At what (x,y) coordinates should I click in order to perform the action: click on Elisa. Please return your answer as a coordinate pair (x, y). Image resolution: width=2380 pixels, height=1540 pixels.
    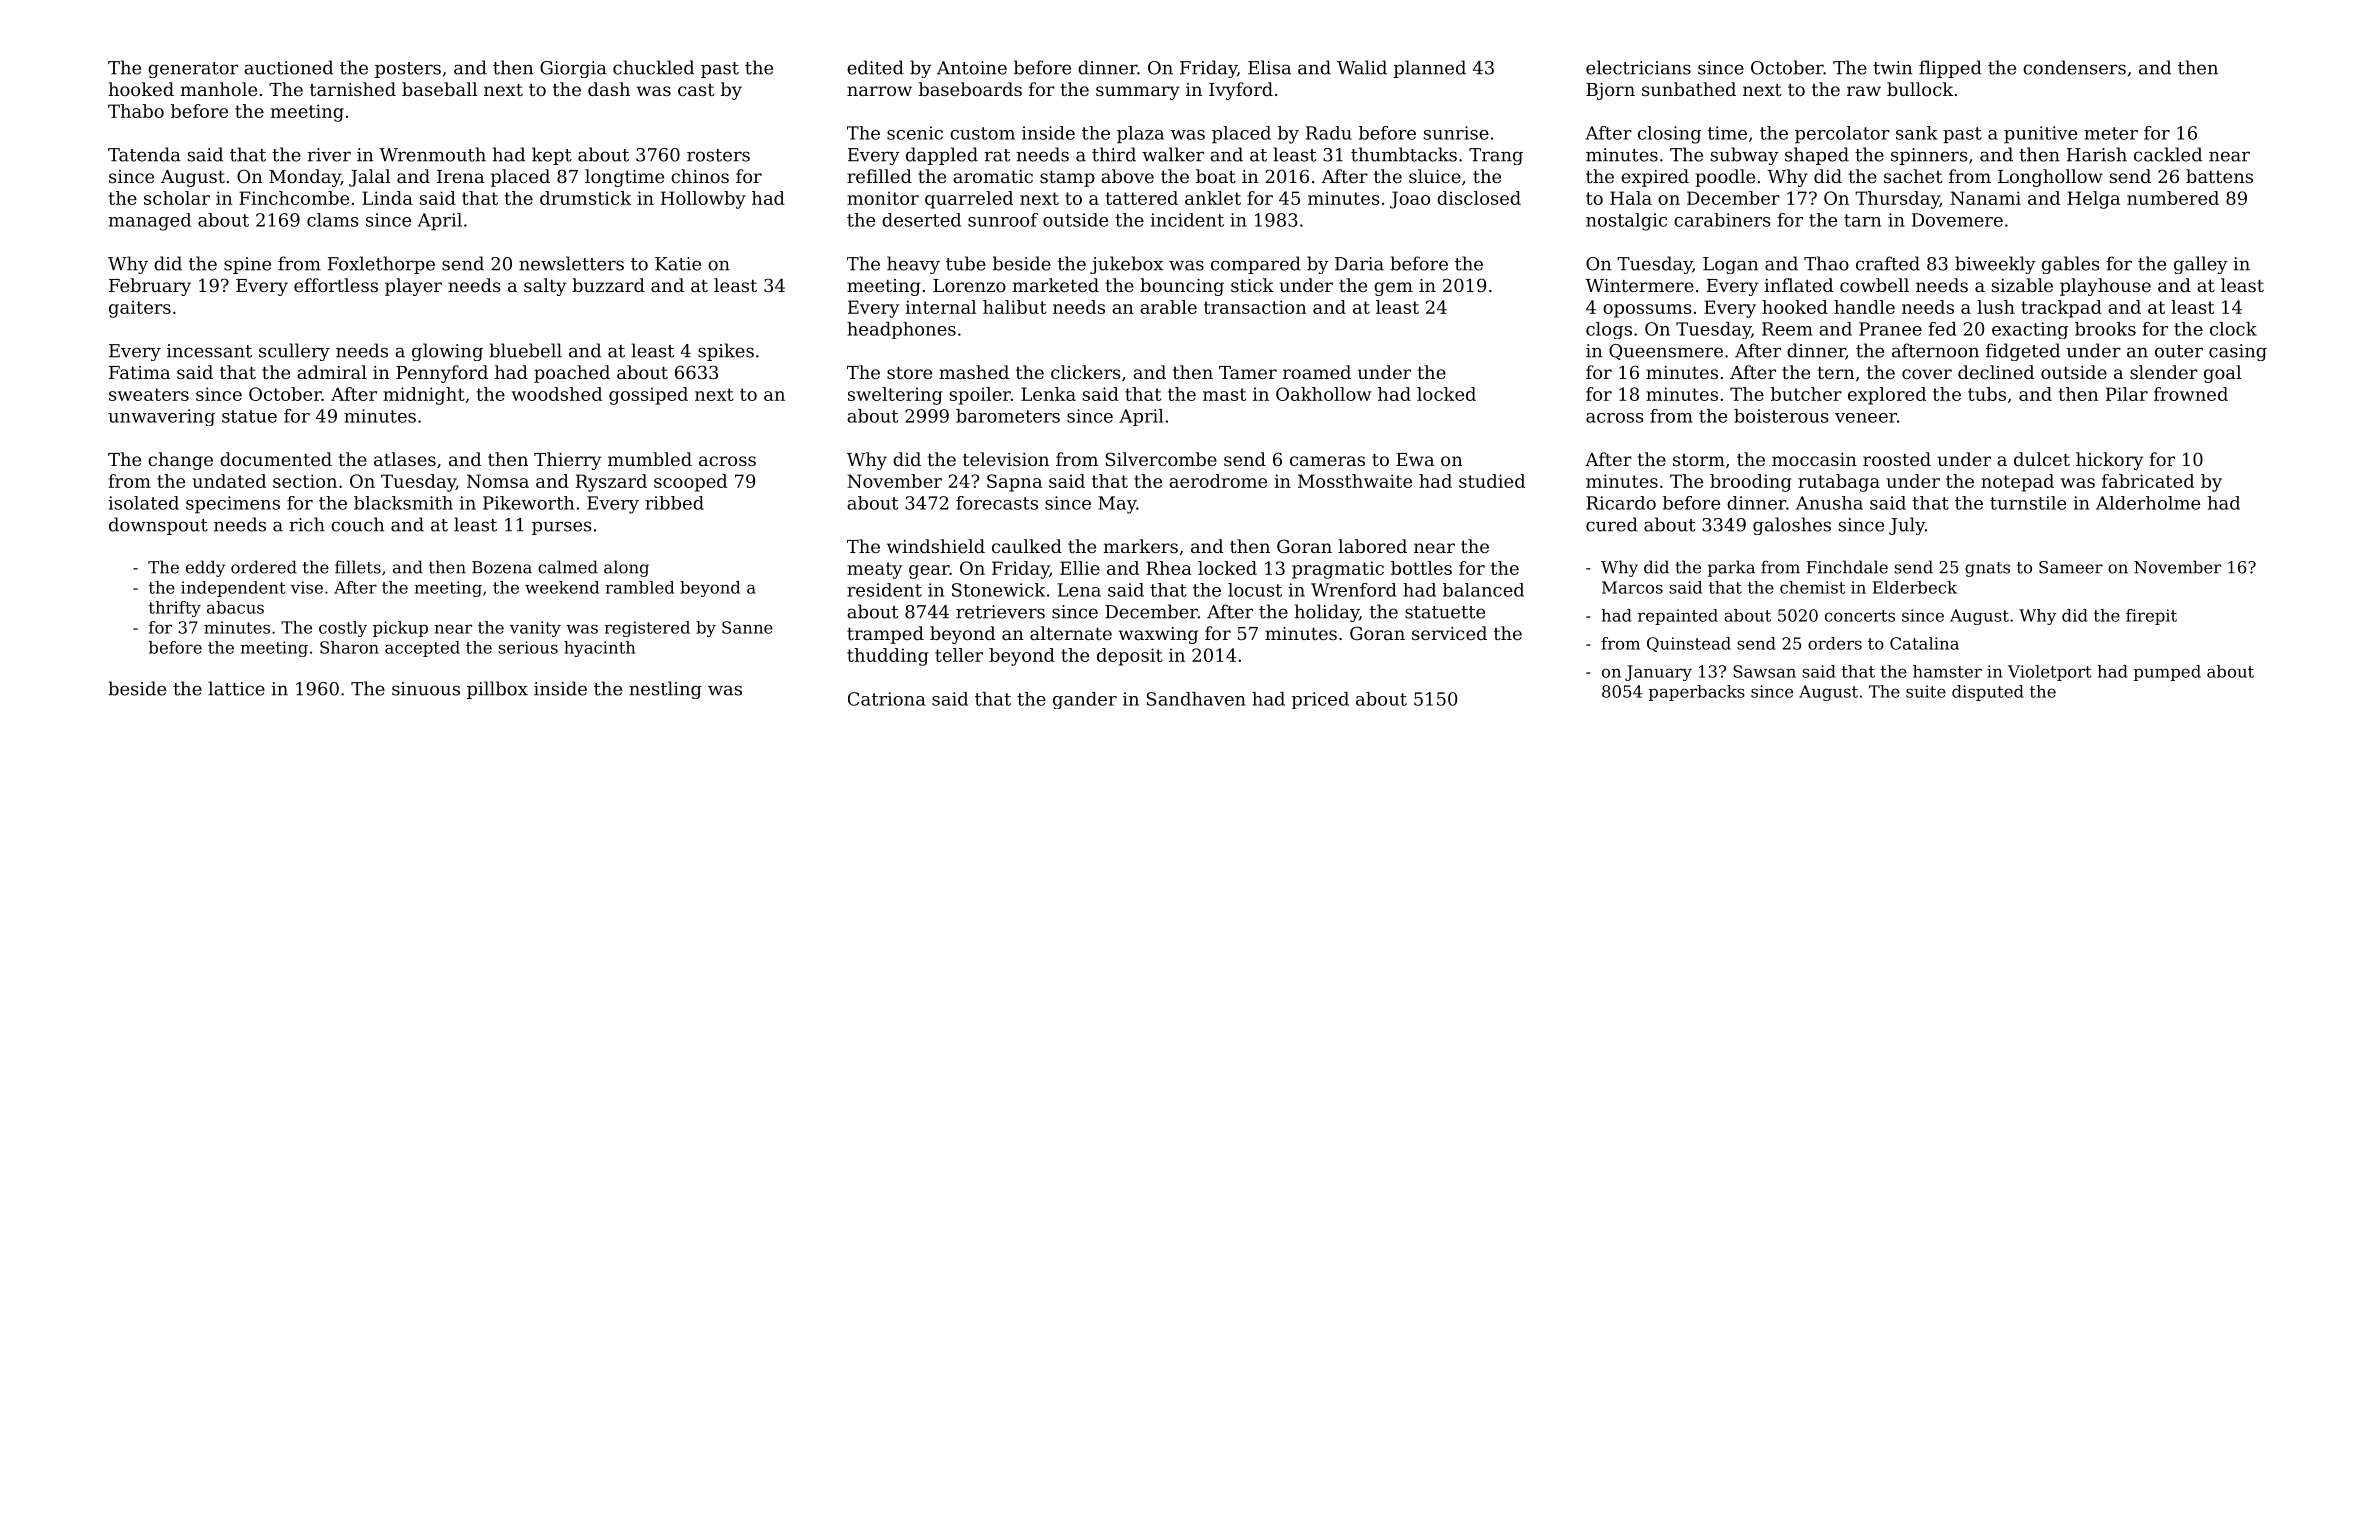
    Looking at the image, I should click on (1269, 67).
